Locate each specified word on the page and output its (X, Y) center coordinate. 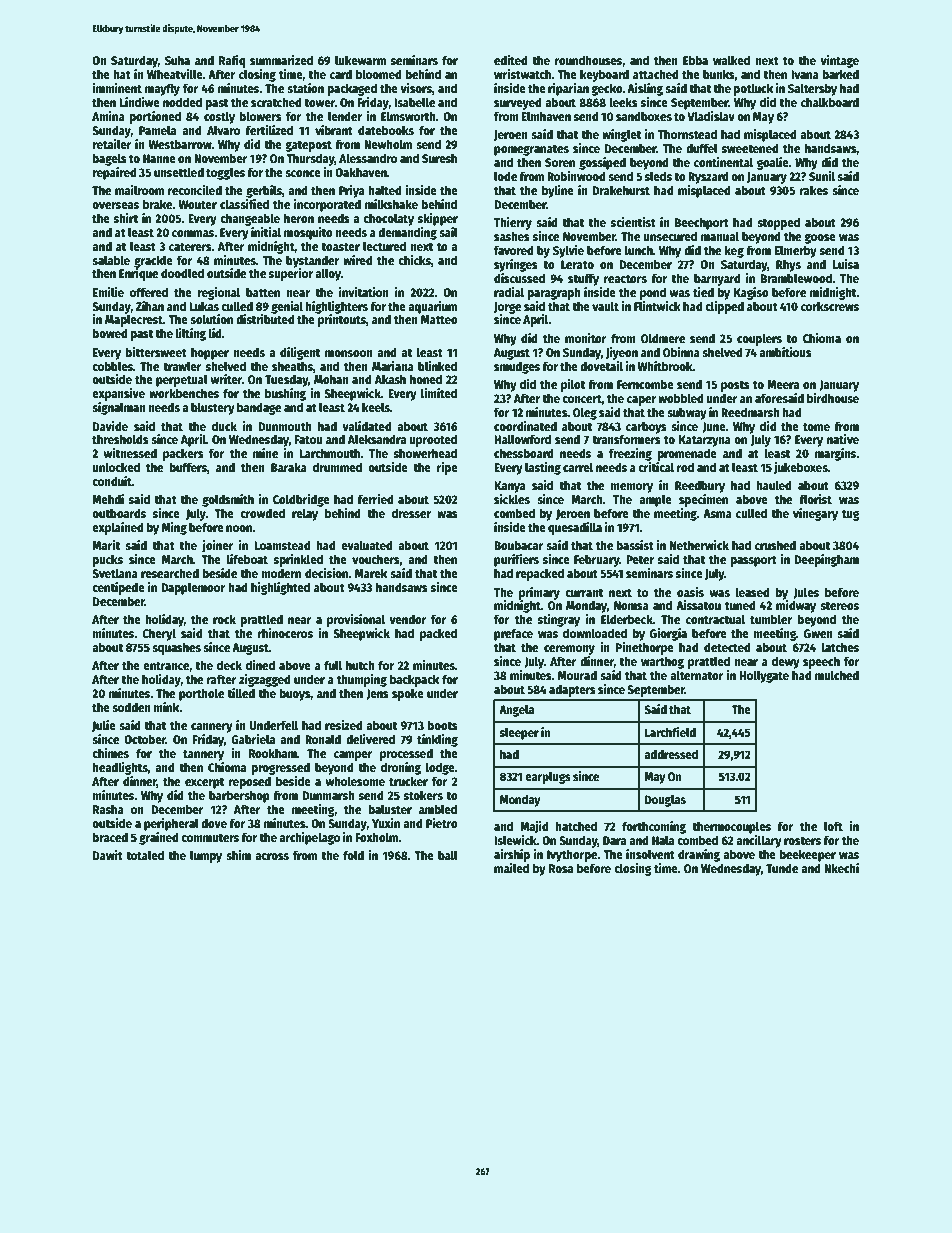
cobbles (112, 366)
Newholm (388, 144)
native (843, 439)
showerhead (425, 453)
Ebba (695, 60)
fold (353, 855)
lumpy (206, 856)
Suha (177, 60)
